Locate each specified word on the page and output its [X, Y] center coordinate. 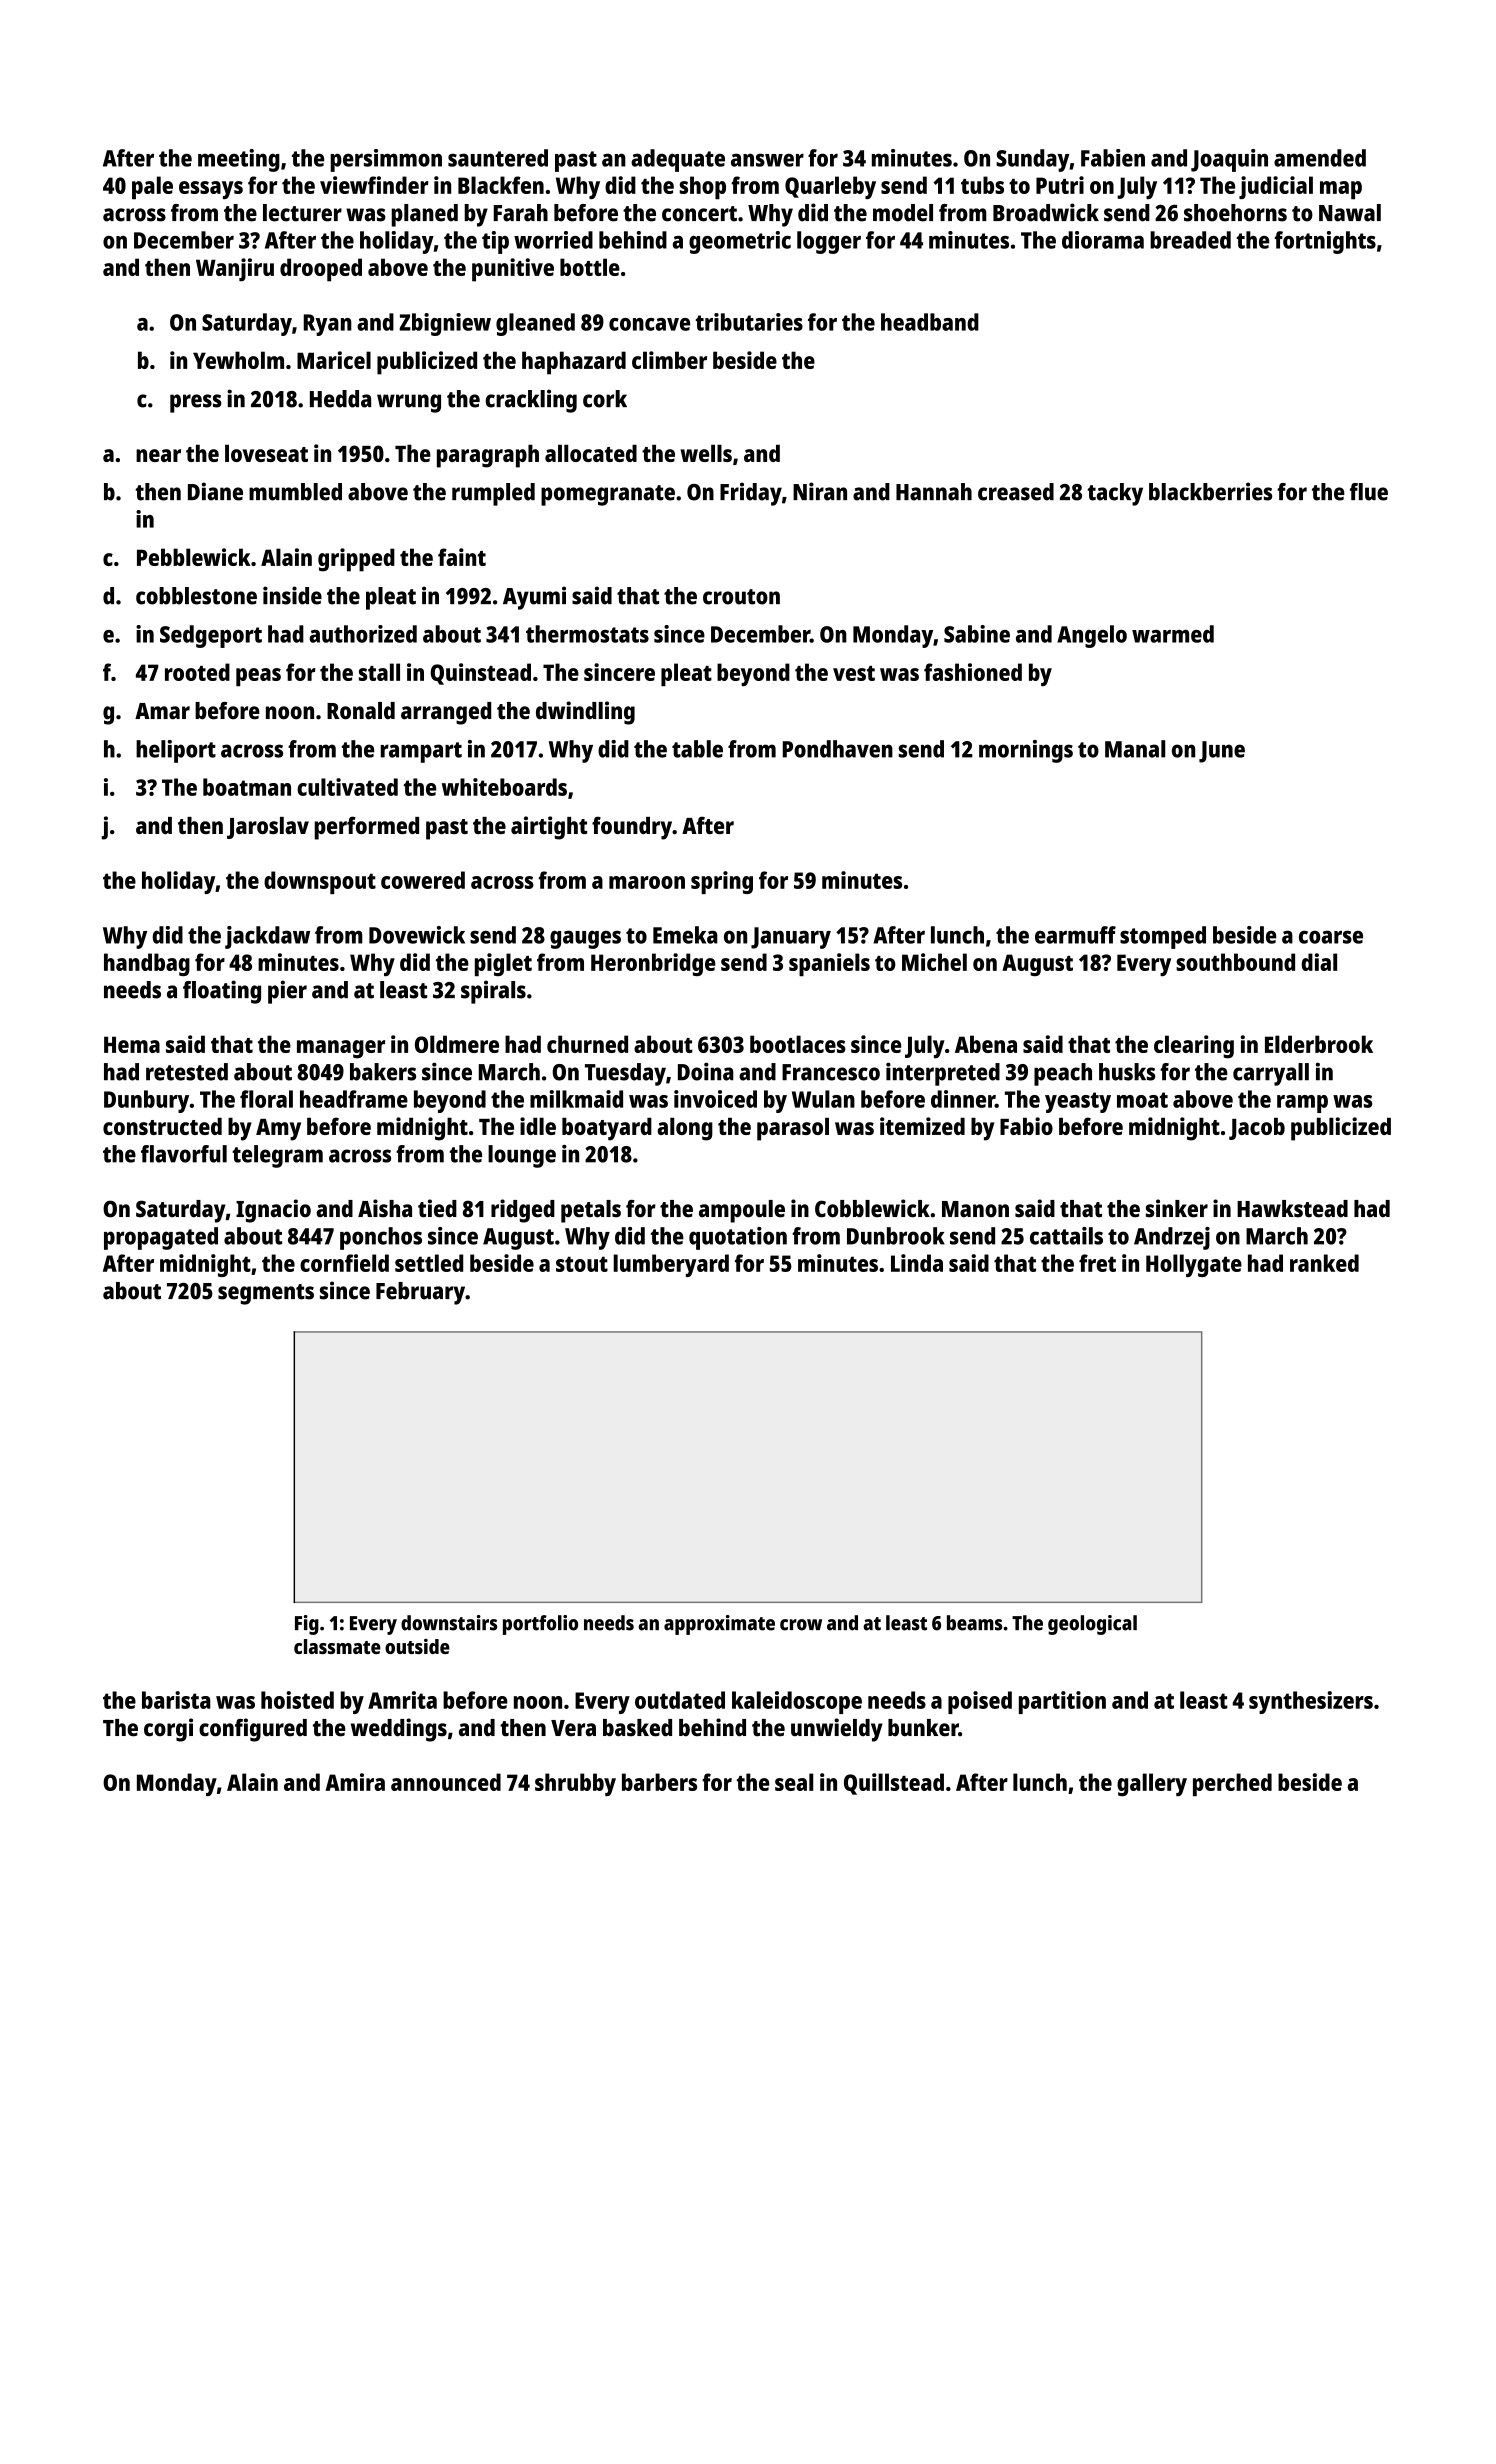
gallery [1152, 1784]
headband [930, 322]
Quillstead [894, 1784]
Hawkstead [1292, 1209]
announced [446, 1782]
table [697, 749]
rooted [197, 672]
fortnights [1325, 242]
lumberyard [671, 1265]
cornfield [344, 1263]
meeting [239, 160]
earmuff [1075, 935]
